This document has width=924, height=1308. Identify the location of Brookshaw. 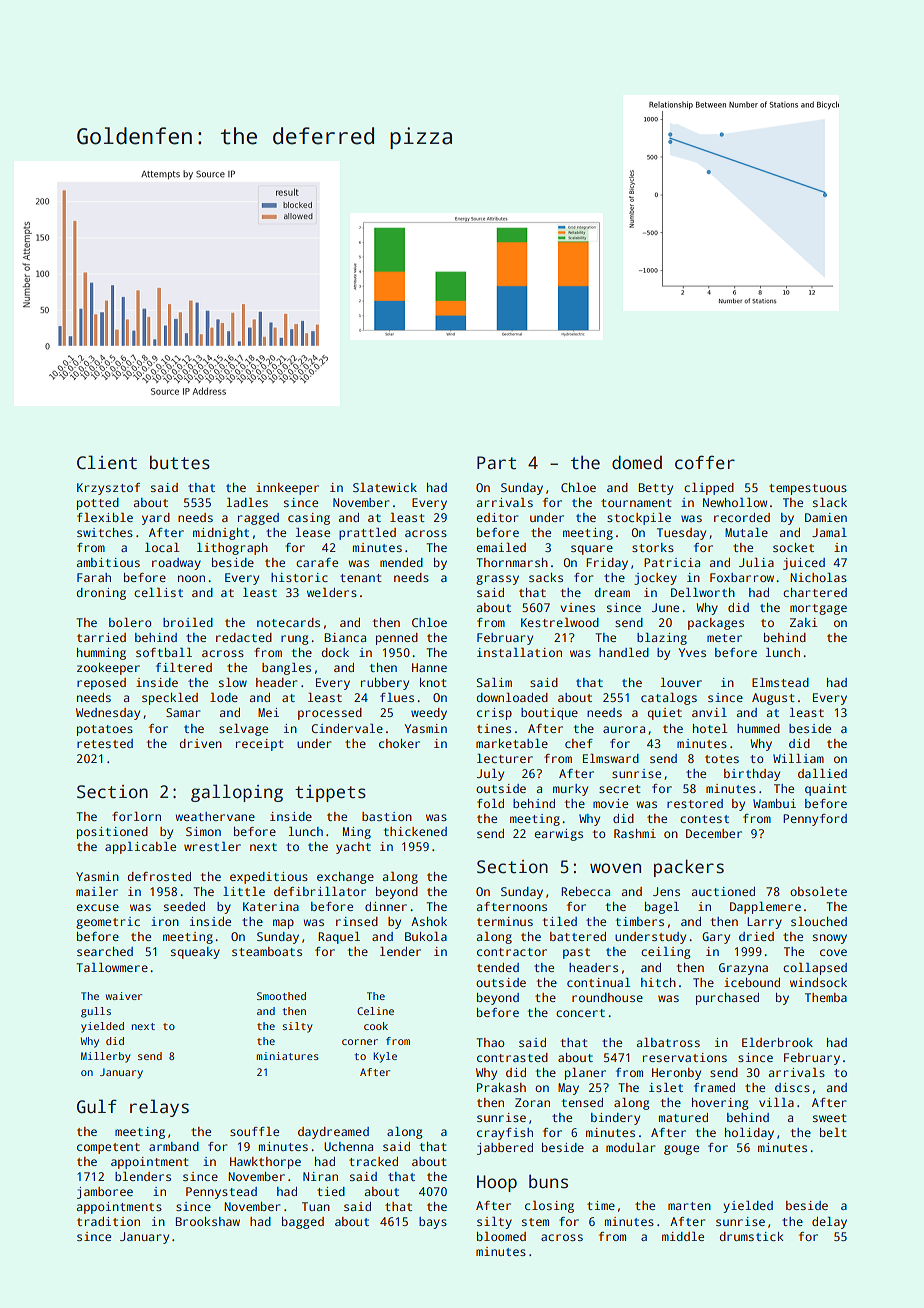
(207, 1221).
